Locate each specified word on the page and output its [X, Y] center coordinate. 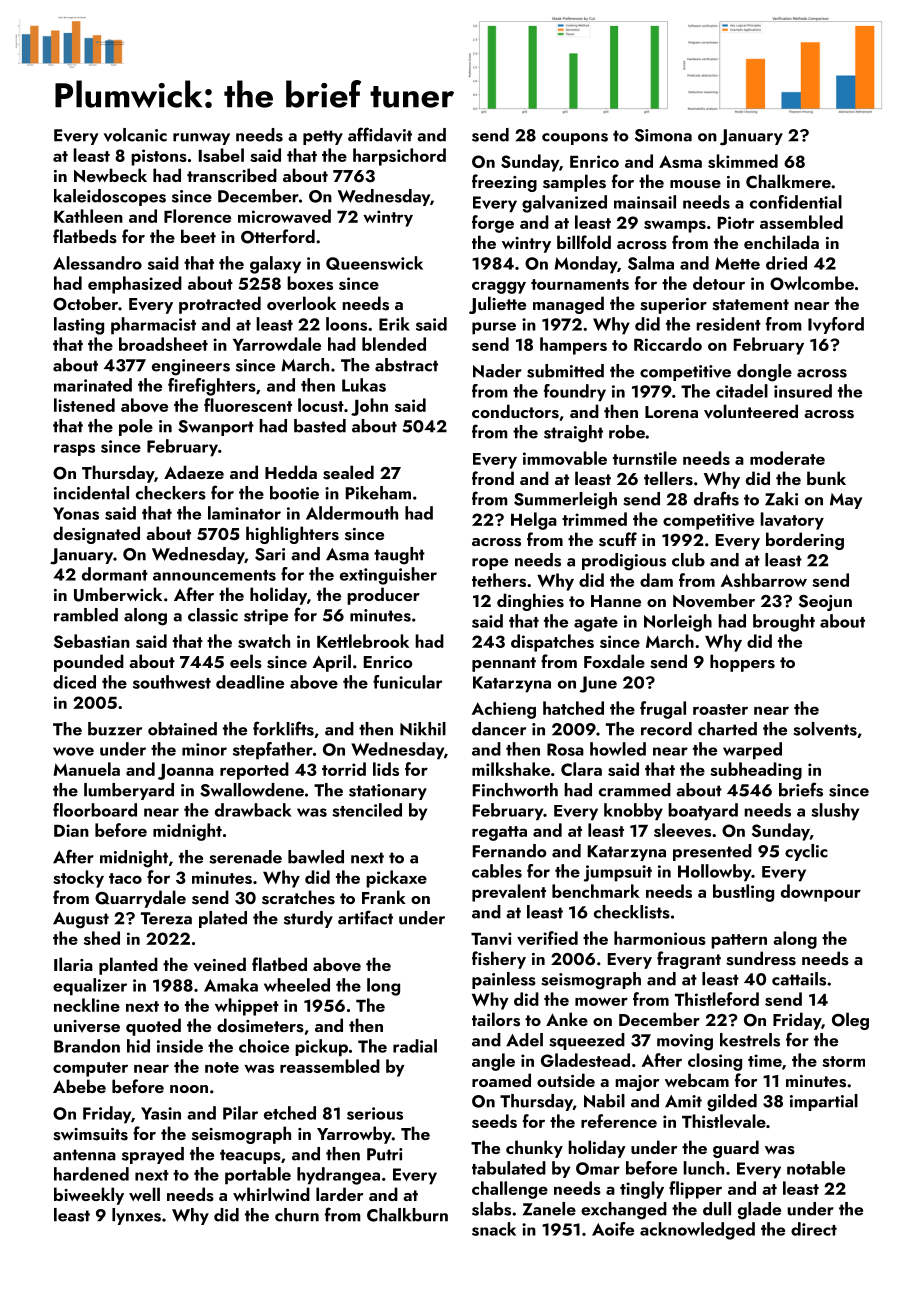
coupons [575, 139]
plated [223, 919]
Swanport [216, 428]
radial [415, 1046]
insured [803, 391]
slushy [835, 812]
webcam [697, 1080]
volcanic [135, 135]
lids [386, 769]
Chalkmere [788, 181]
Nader [497, 371]
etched [290, 1113]
